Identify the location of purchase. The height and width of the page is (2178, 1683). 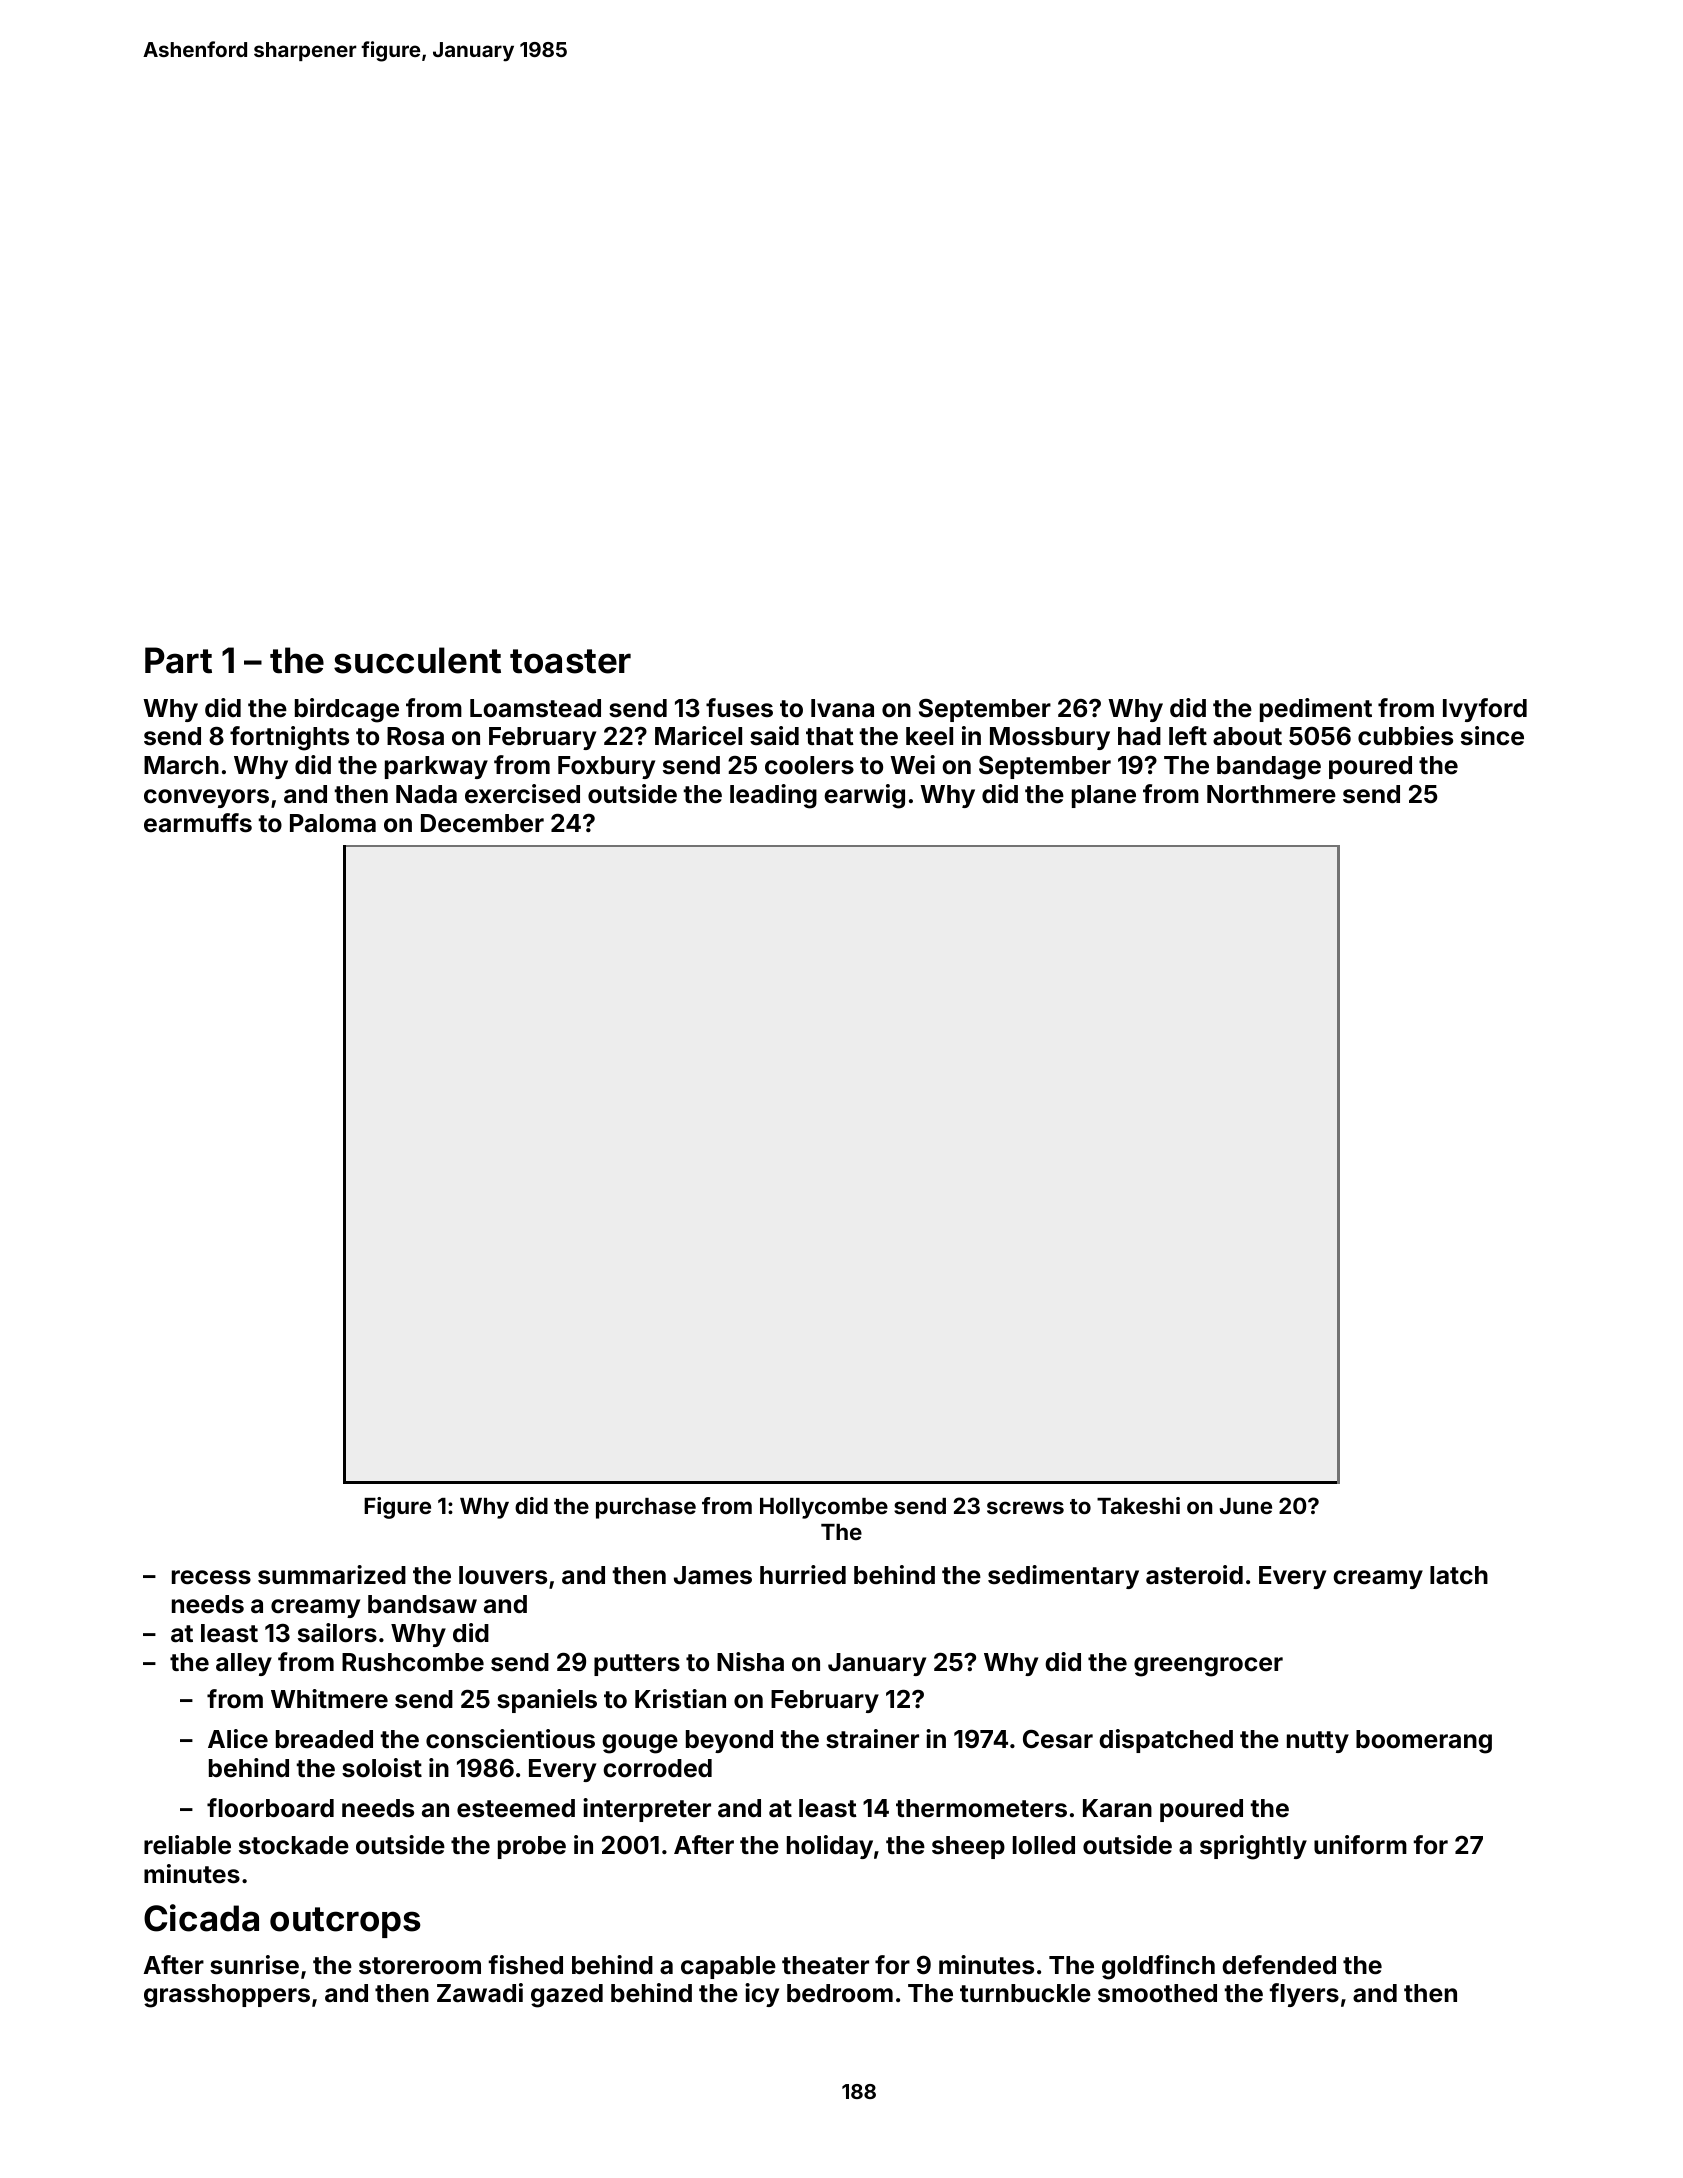
(646, 1508).
